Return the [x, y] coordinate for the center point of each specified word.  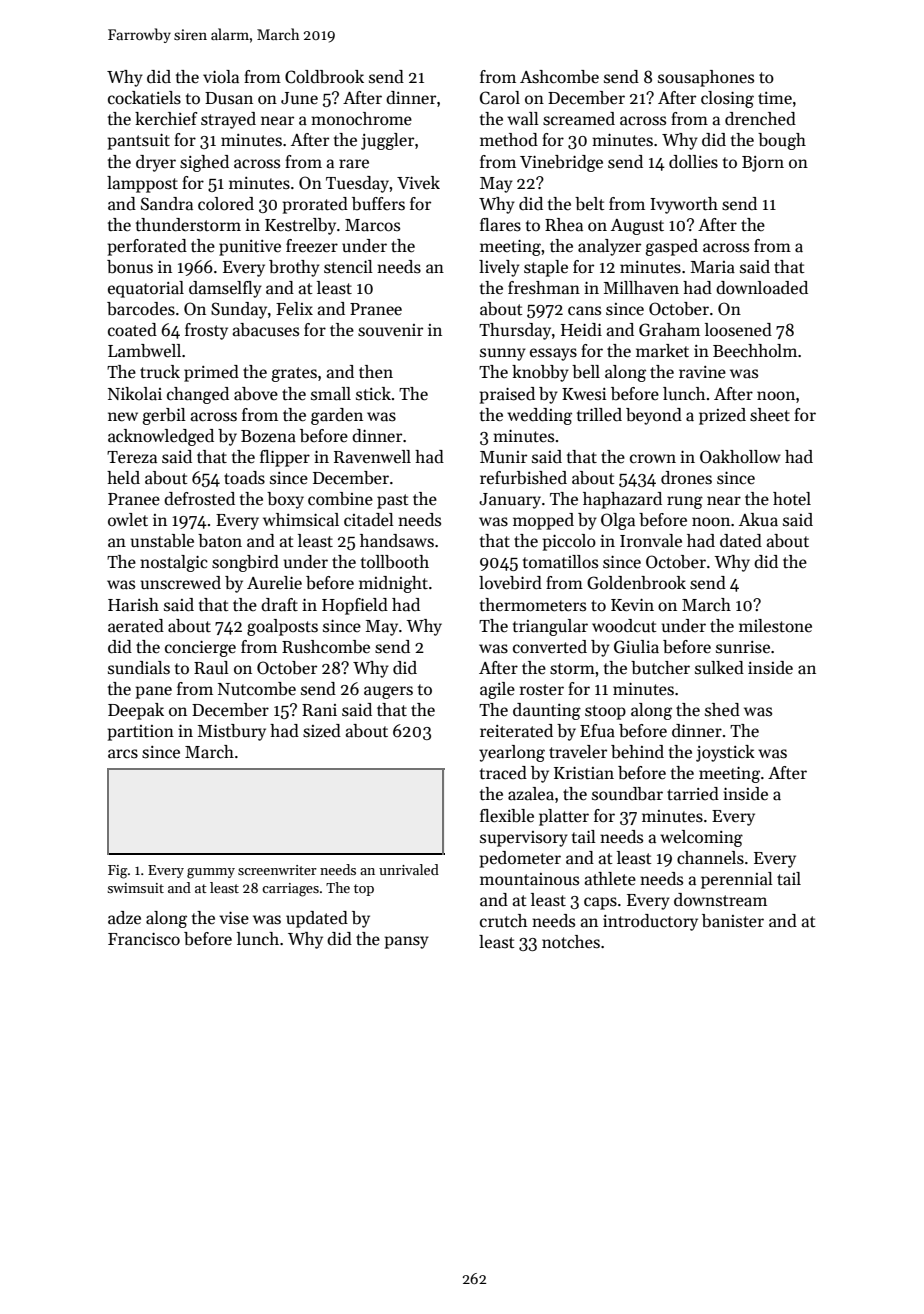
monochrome [361, 119]
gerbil [164, 416]
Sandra [167, 204]
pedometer [520, 859]
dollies [693, 162]
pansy [406, 942]
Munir [503, 457]
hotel [792, 499]
